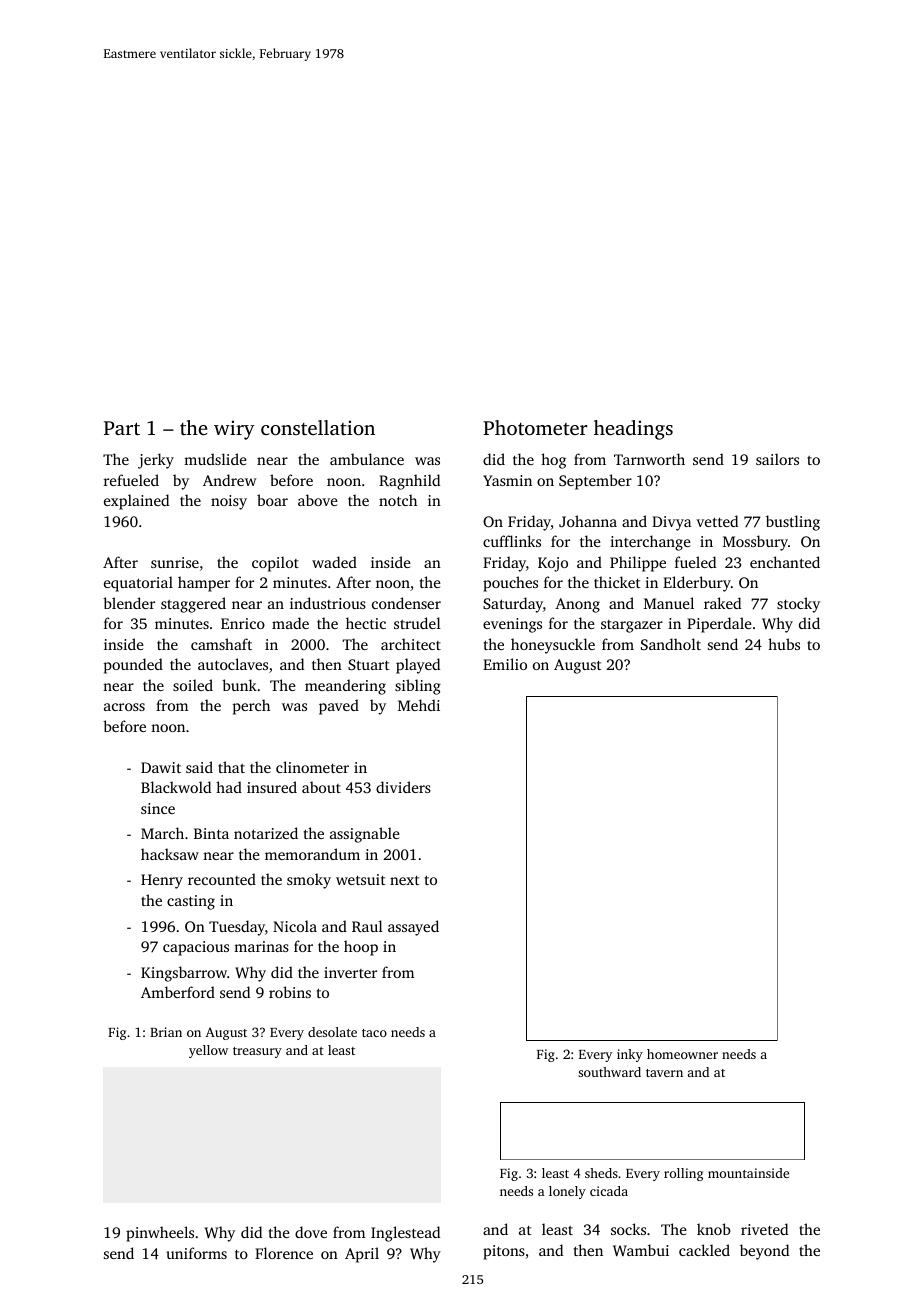 The width and height of the document is (924, 1308). Describe the element at coordinates (403, 787) in the document. I see `dividers` at that location.
